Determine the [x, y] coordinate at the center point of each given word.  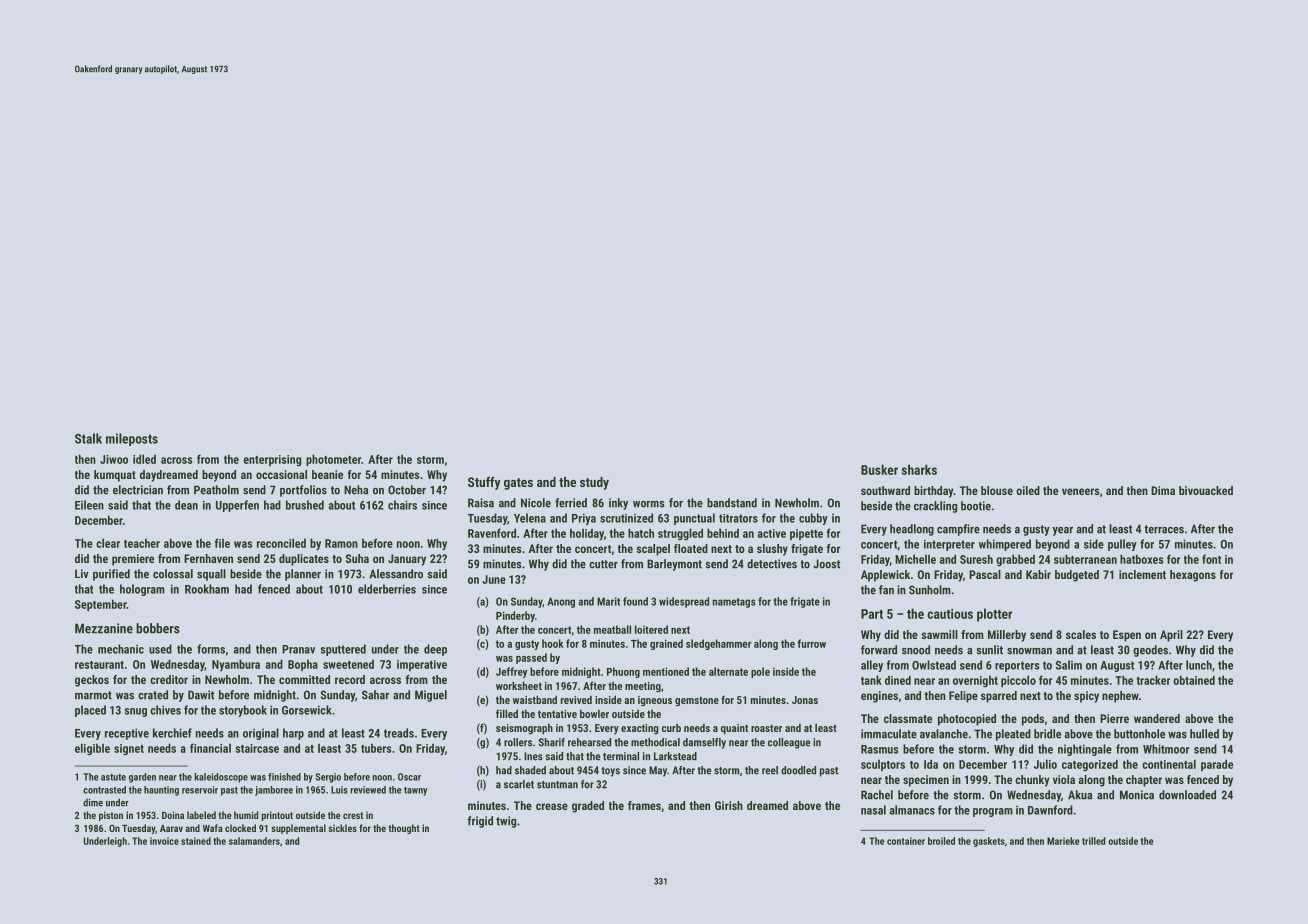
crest [353, 815]
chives [165, 710]
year [1063, 531]
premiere [133, 560]
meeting [643, 687]
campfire [958, 530]
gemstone [697, 701]
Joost [826, 564]
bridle [1047, 734]
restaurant [99, 665]
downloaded [1187, 795]
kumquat [115, 476]
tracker [1153, 680]
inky [618, 504]
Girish [729, 805]
